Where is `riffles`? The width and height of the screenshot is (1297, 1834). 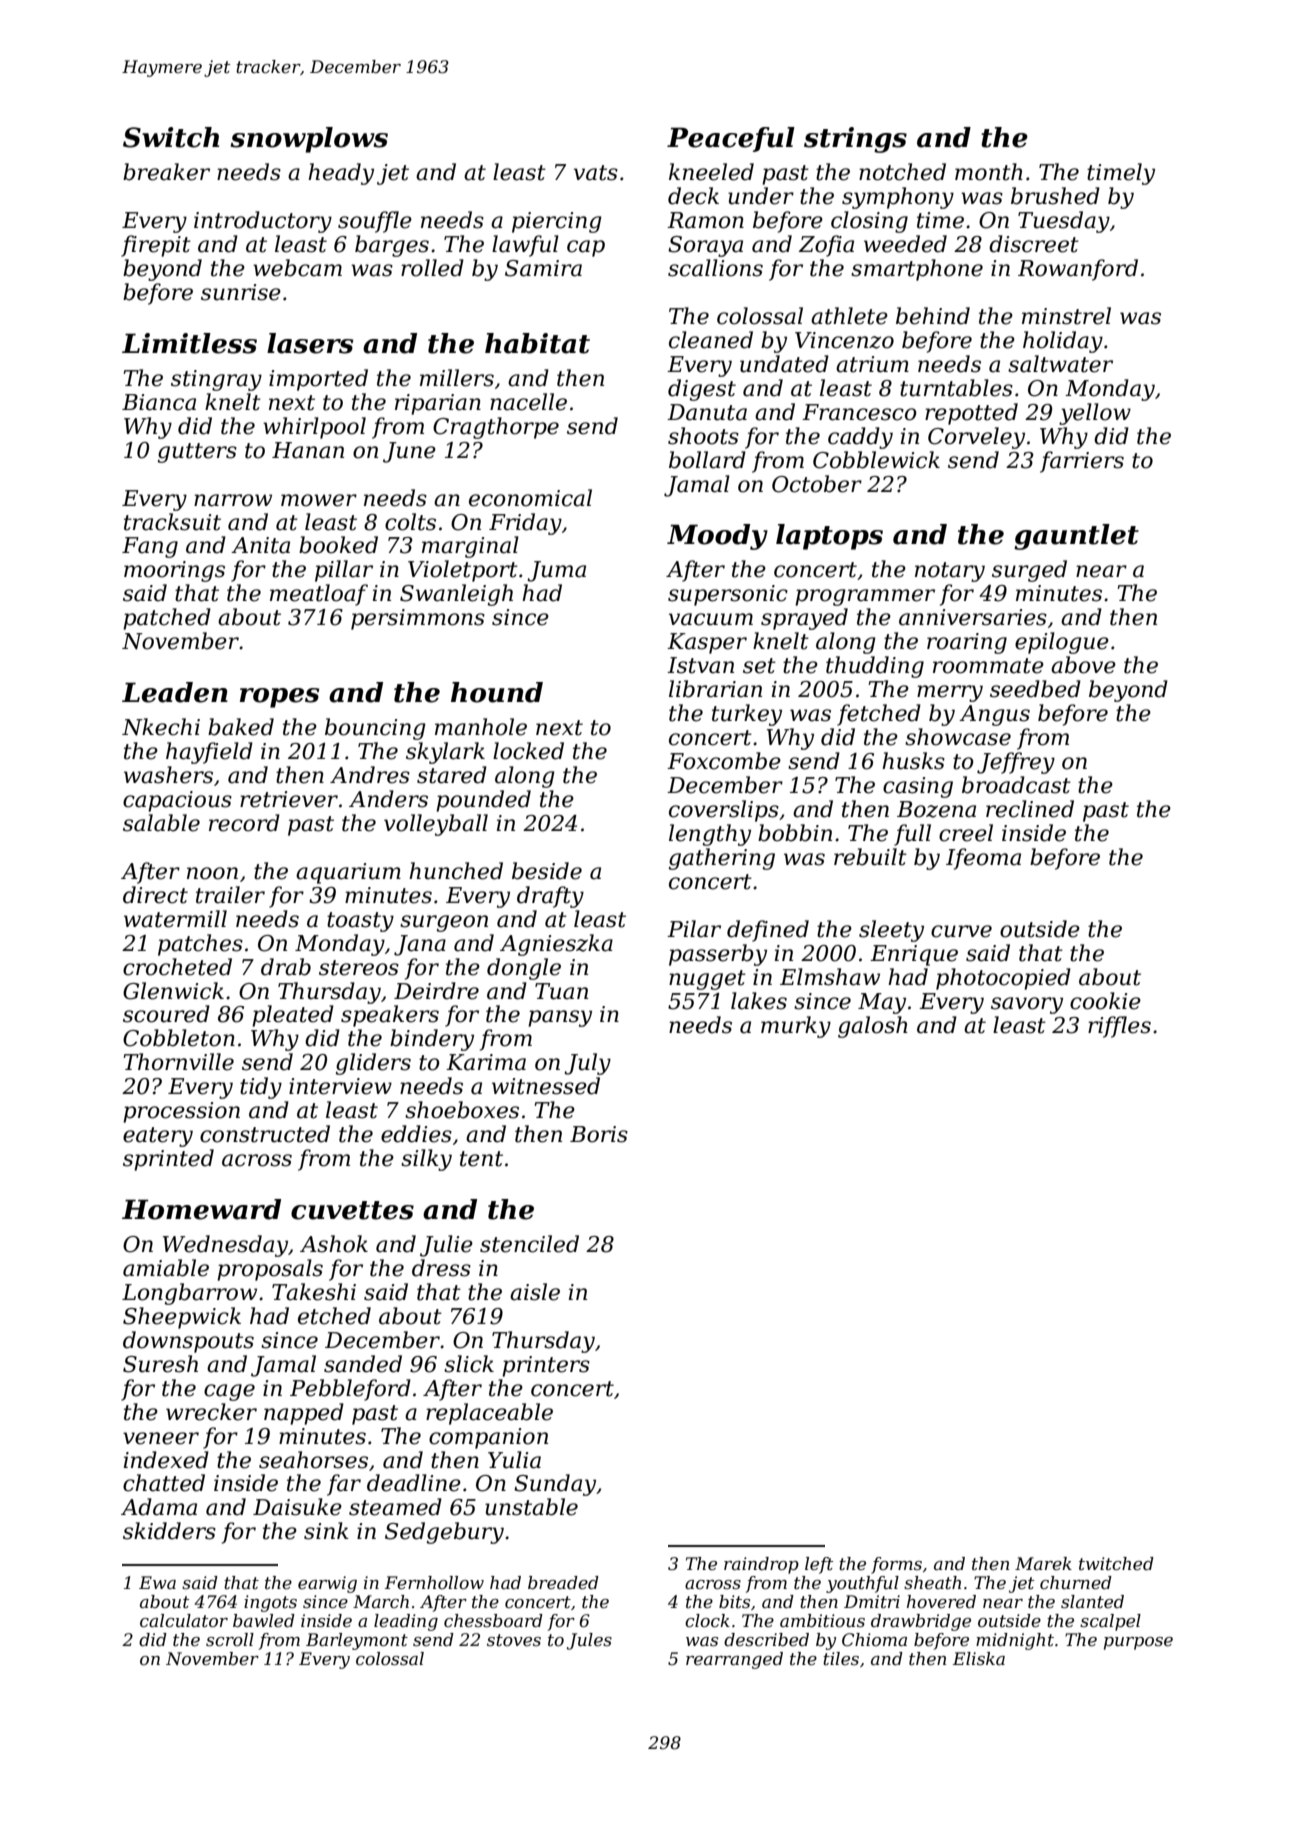
riffles is located at coordinates (1119, 1027).
